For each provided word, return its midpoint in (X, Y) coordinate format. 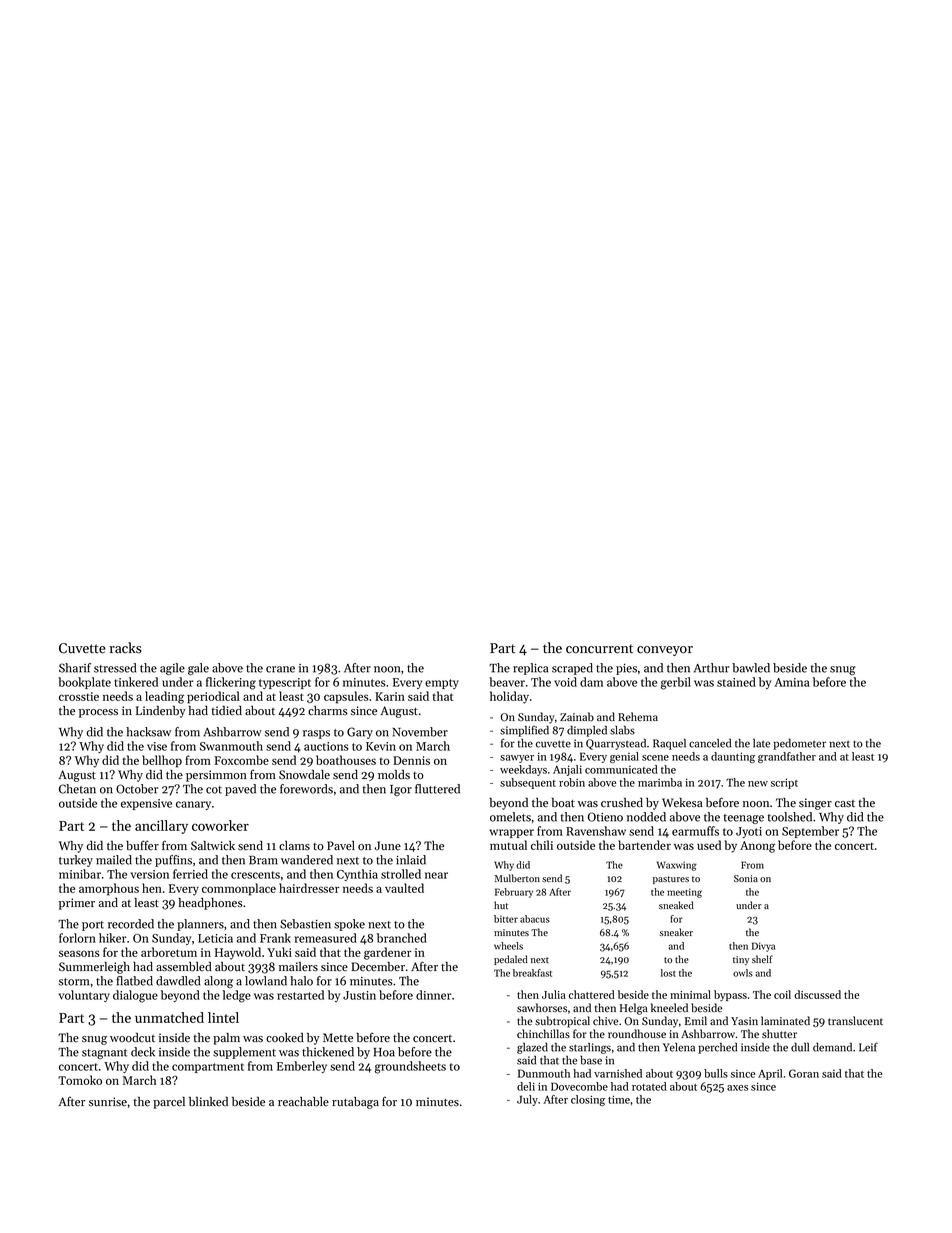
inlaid (411, 860)
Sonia (746, 878)
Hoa (384, 1052)
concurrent (599, 649)
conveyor (665, 651)
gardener (388, 953)
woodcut (132, 1038)
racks (125, 648)
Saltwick (213, 846)
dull (800, 1047)
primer (77, 904)
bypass (730, 995)
